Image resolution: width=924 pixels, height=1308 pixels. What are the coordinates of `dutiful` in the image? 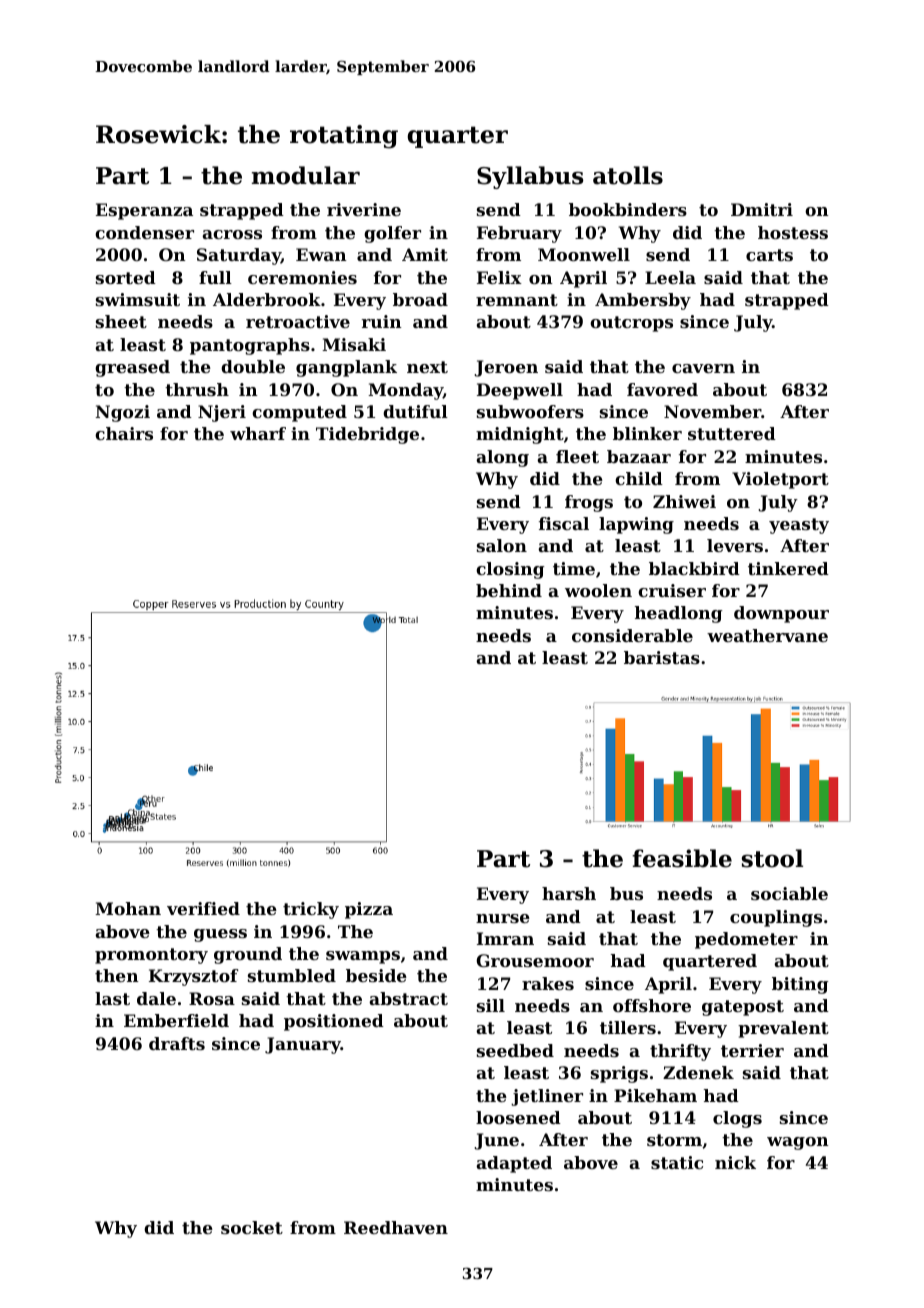 It's located at (415, 411).
